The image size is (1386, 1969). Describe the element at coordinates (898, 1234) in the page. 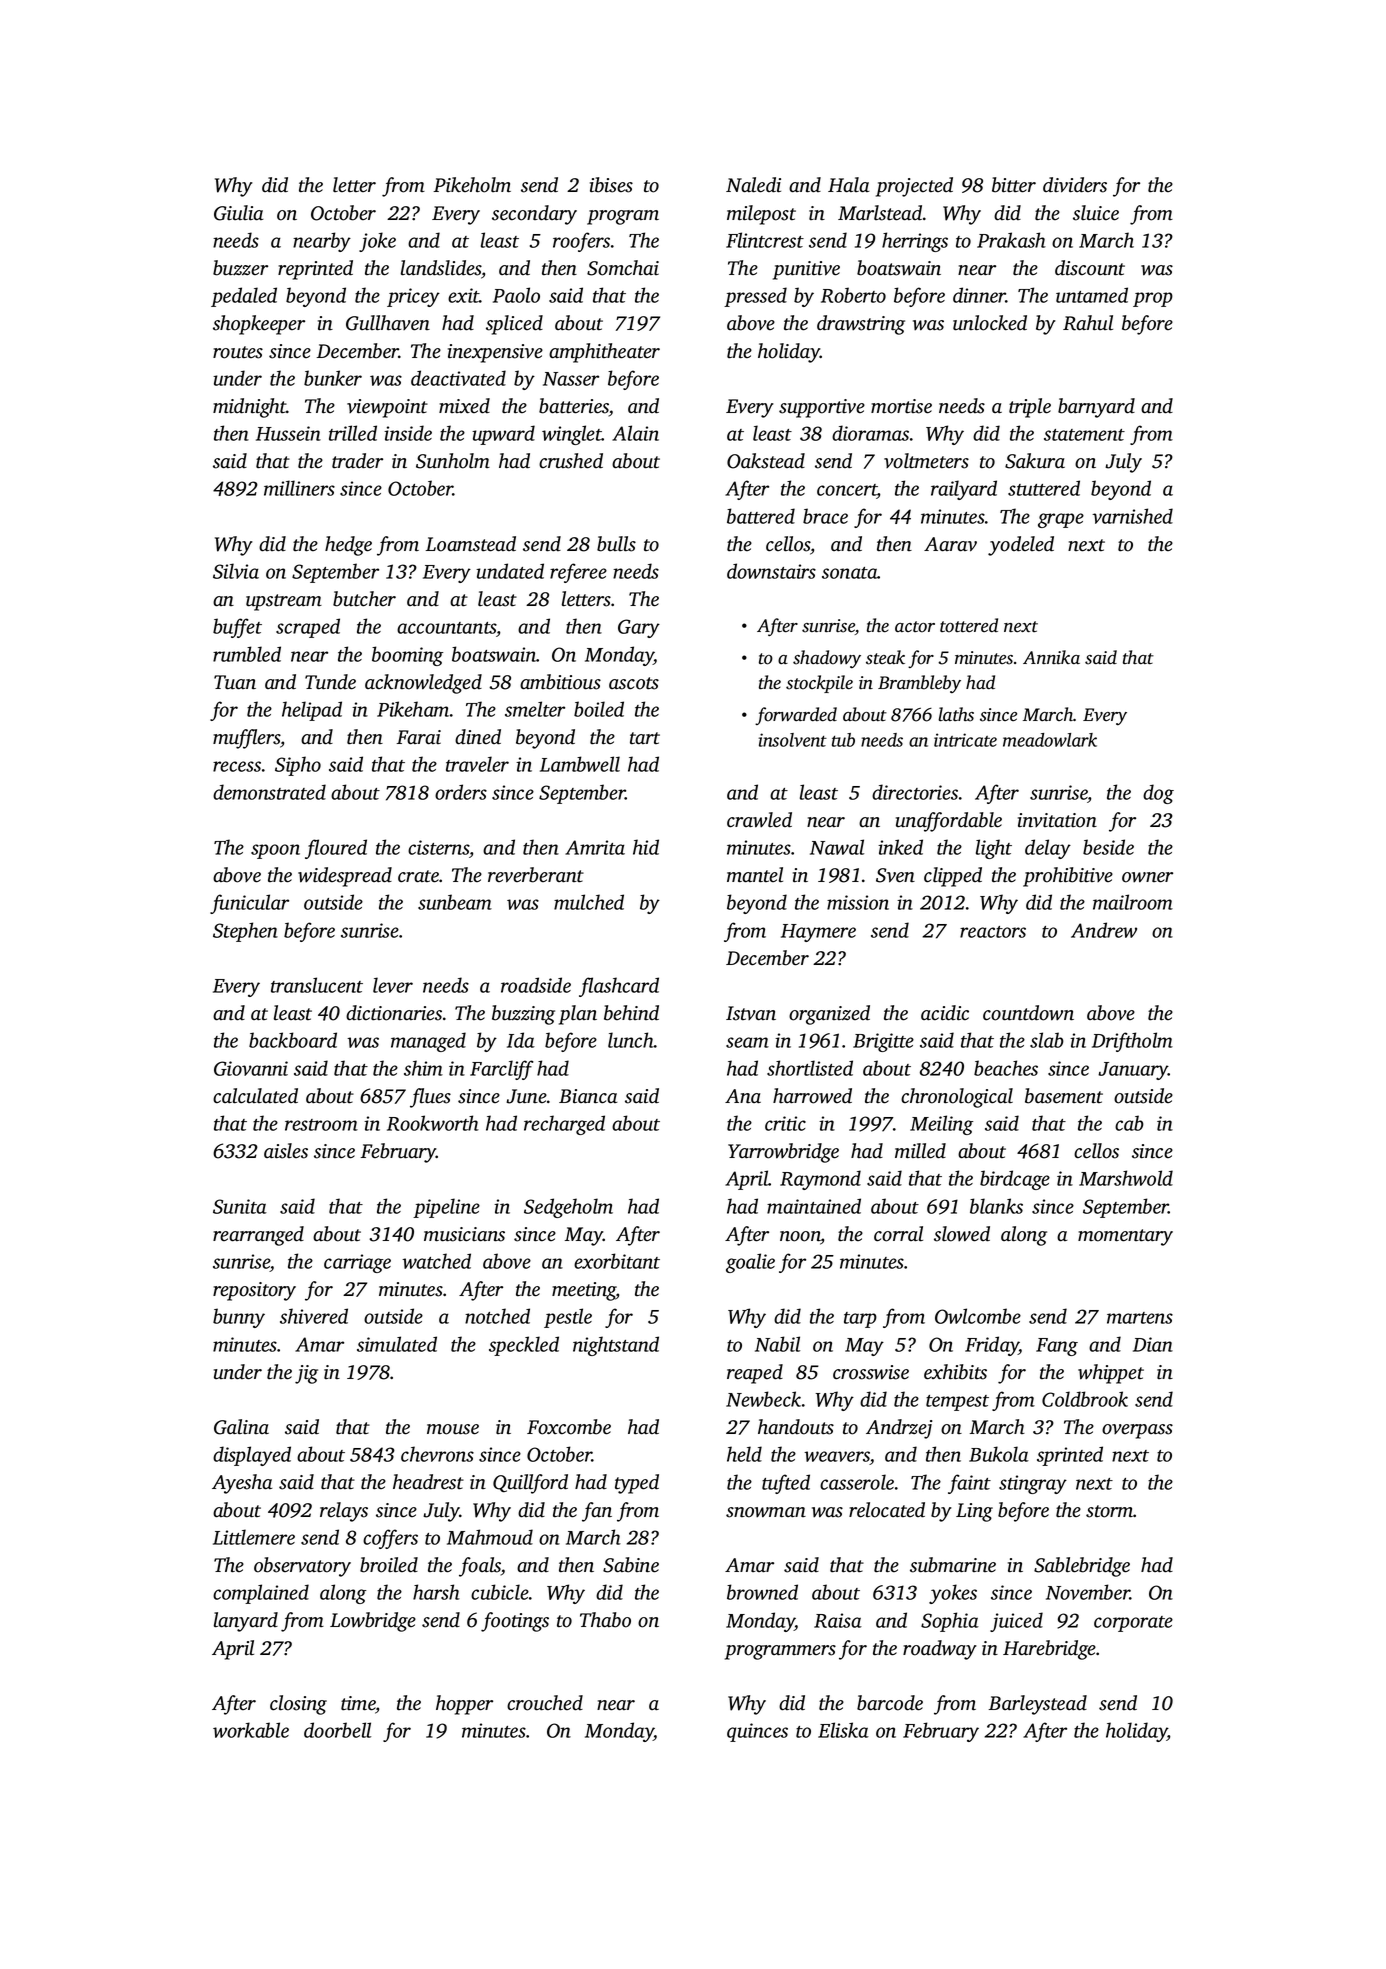

I see `corral` at that location.
